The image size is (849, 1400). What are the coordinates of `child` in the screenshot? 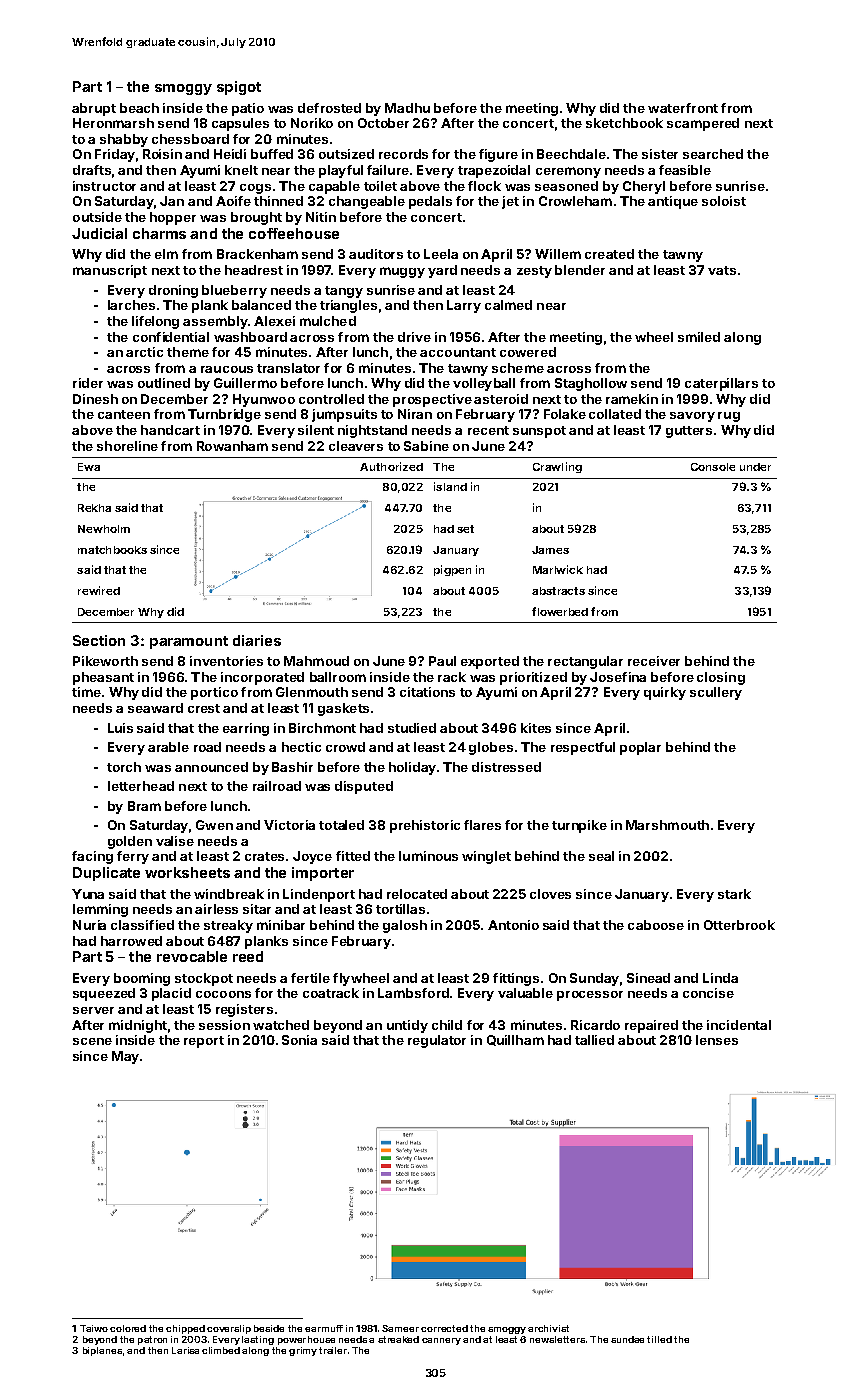 It's located at (447, 1025).
